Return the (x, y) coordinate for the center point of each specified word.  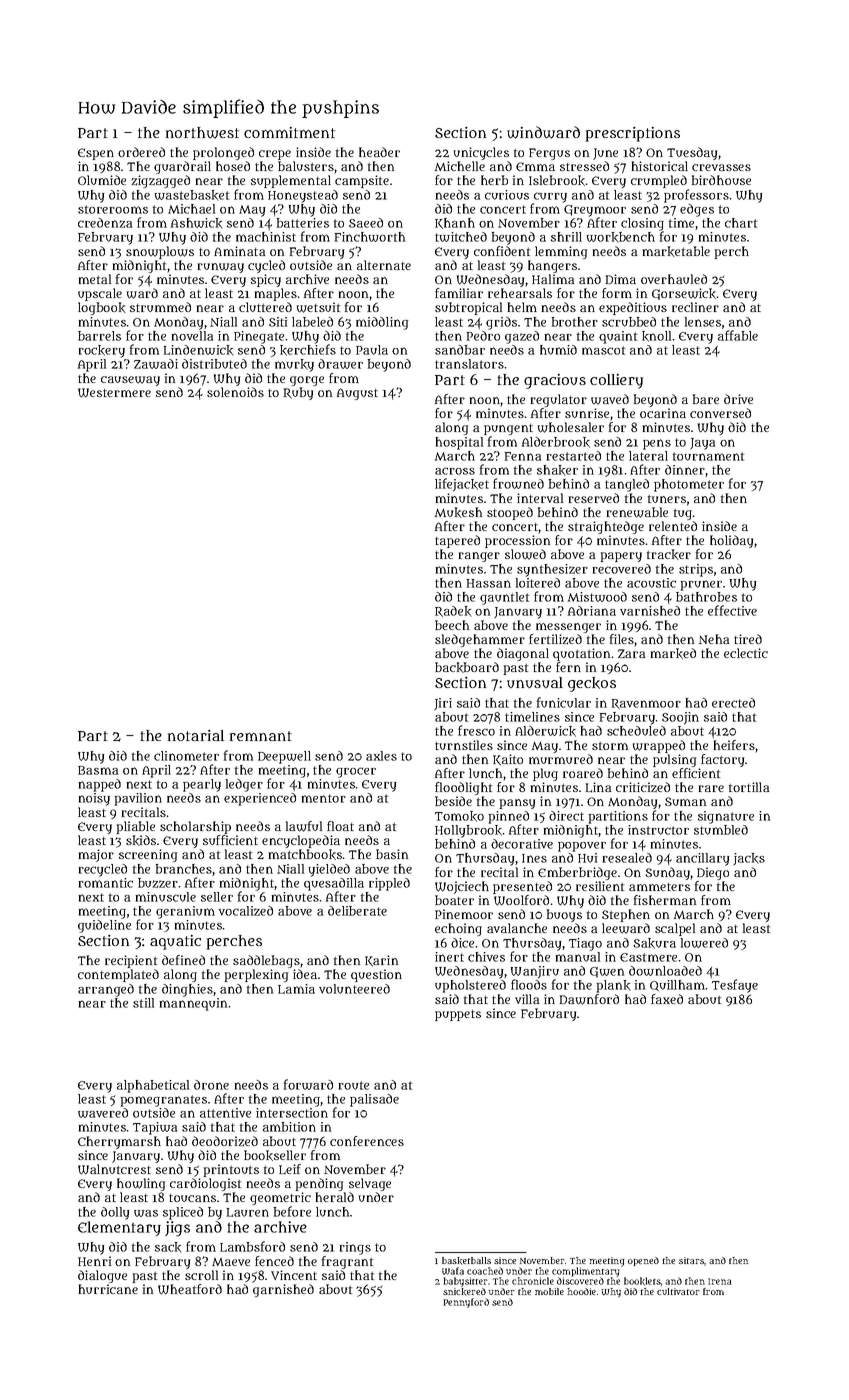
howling (141, 1184)
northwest (202, 133)
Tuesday (692, 153)
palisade (374, 1100)
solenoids (235, 392)
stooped (510, 513)
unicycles (481, 153)
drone (211, 1085)
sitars (691, 1260)
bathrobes (706, 597)
